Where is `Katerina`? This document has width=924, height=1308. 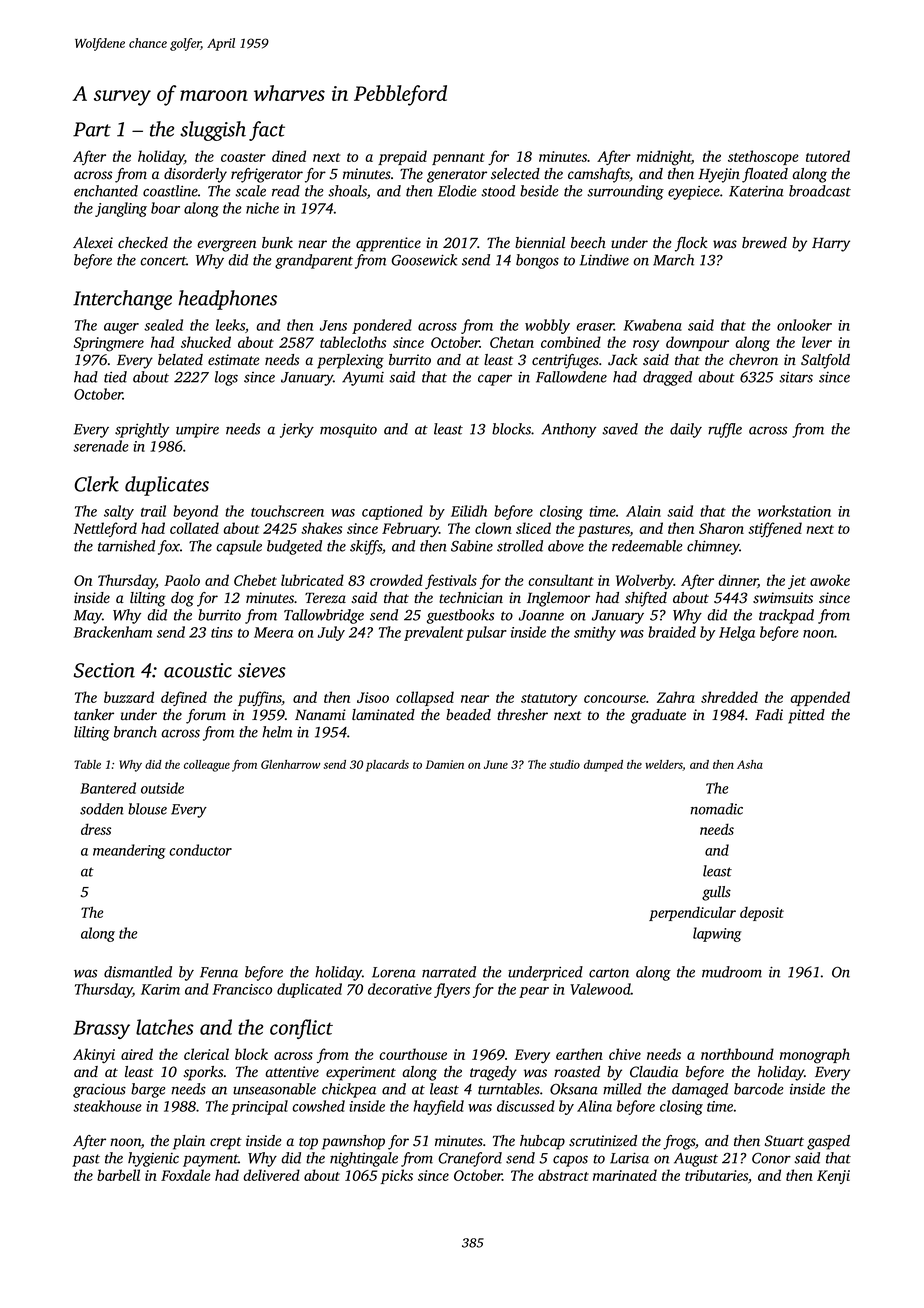
Katerina is located at coordinates (756, 191).
